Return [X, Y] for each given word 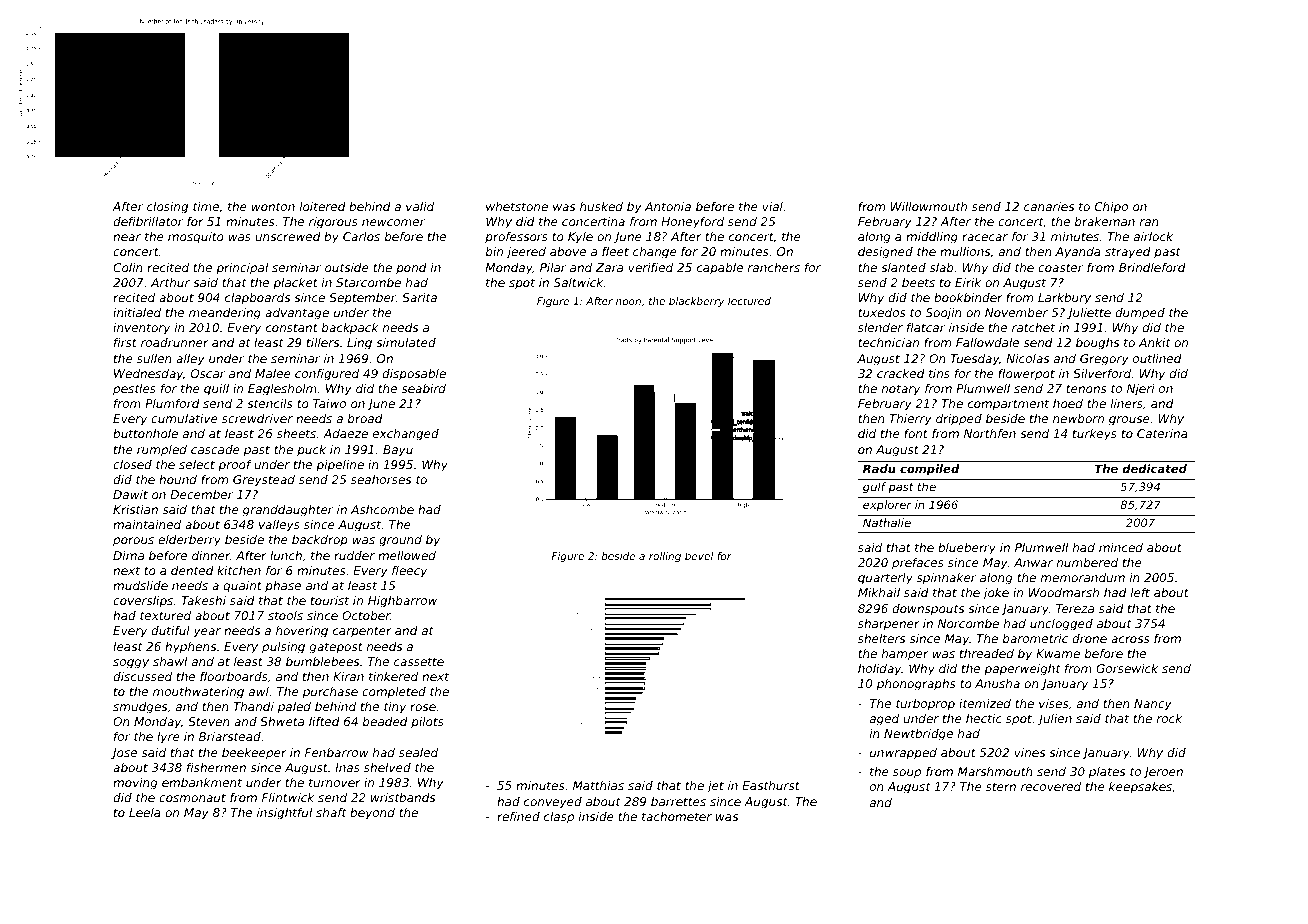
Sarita [419, 297]
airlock [1153, 236]
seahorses [381, 479]
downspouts [928, 610]
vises [1053, 703]
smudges [140, 708]
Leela [145, 812]
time [206, 206]
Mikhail [879, 592]
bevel [699, 556]
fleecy [409, 572]
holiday [880, 670]
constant [292, 327]
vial [773, 206]
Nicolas [1027, 358]
